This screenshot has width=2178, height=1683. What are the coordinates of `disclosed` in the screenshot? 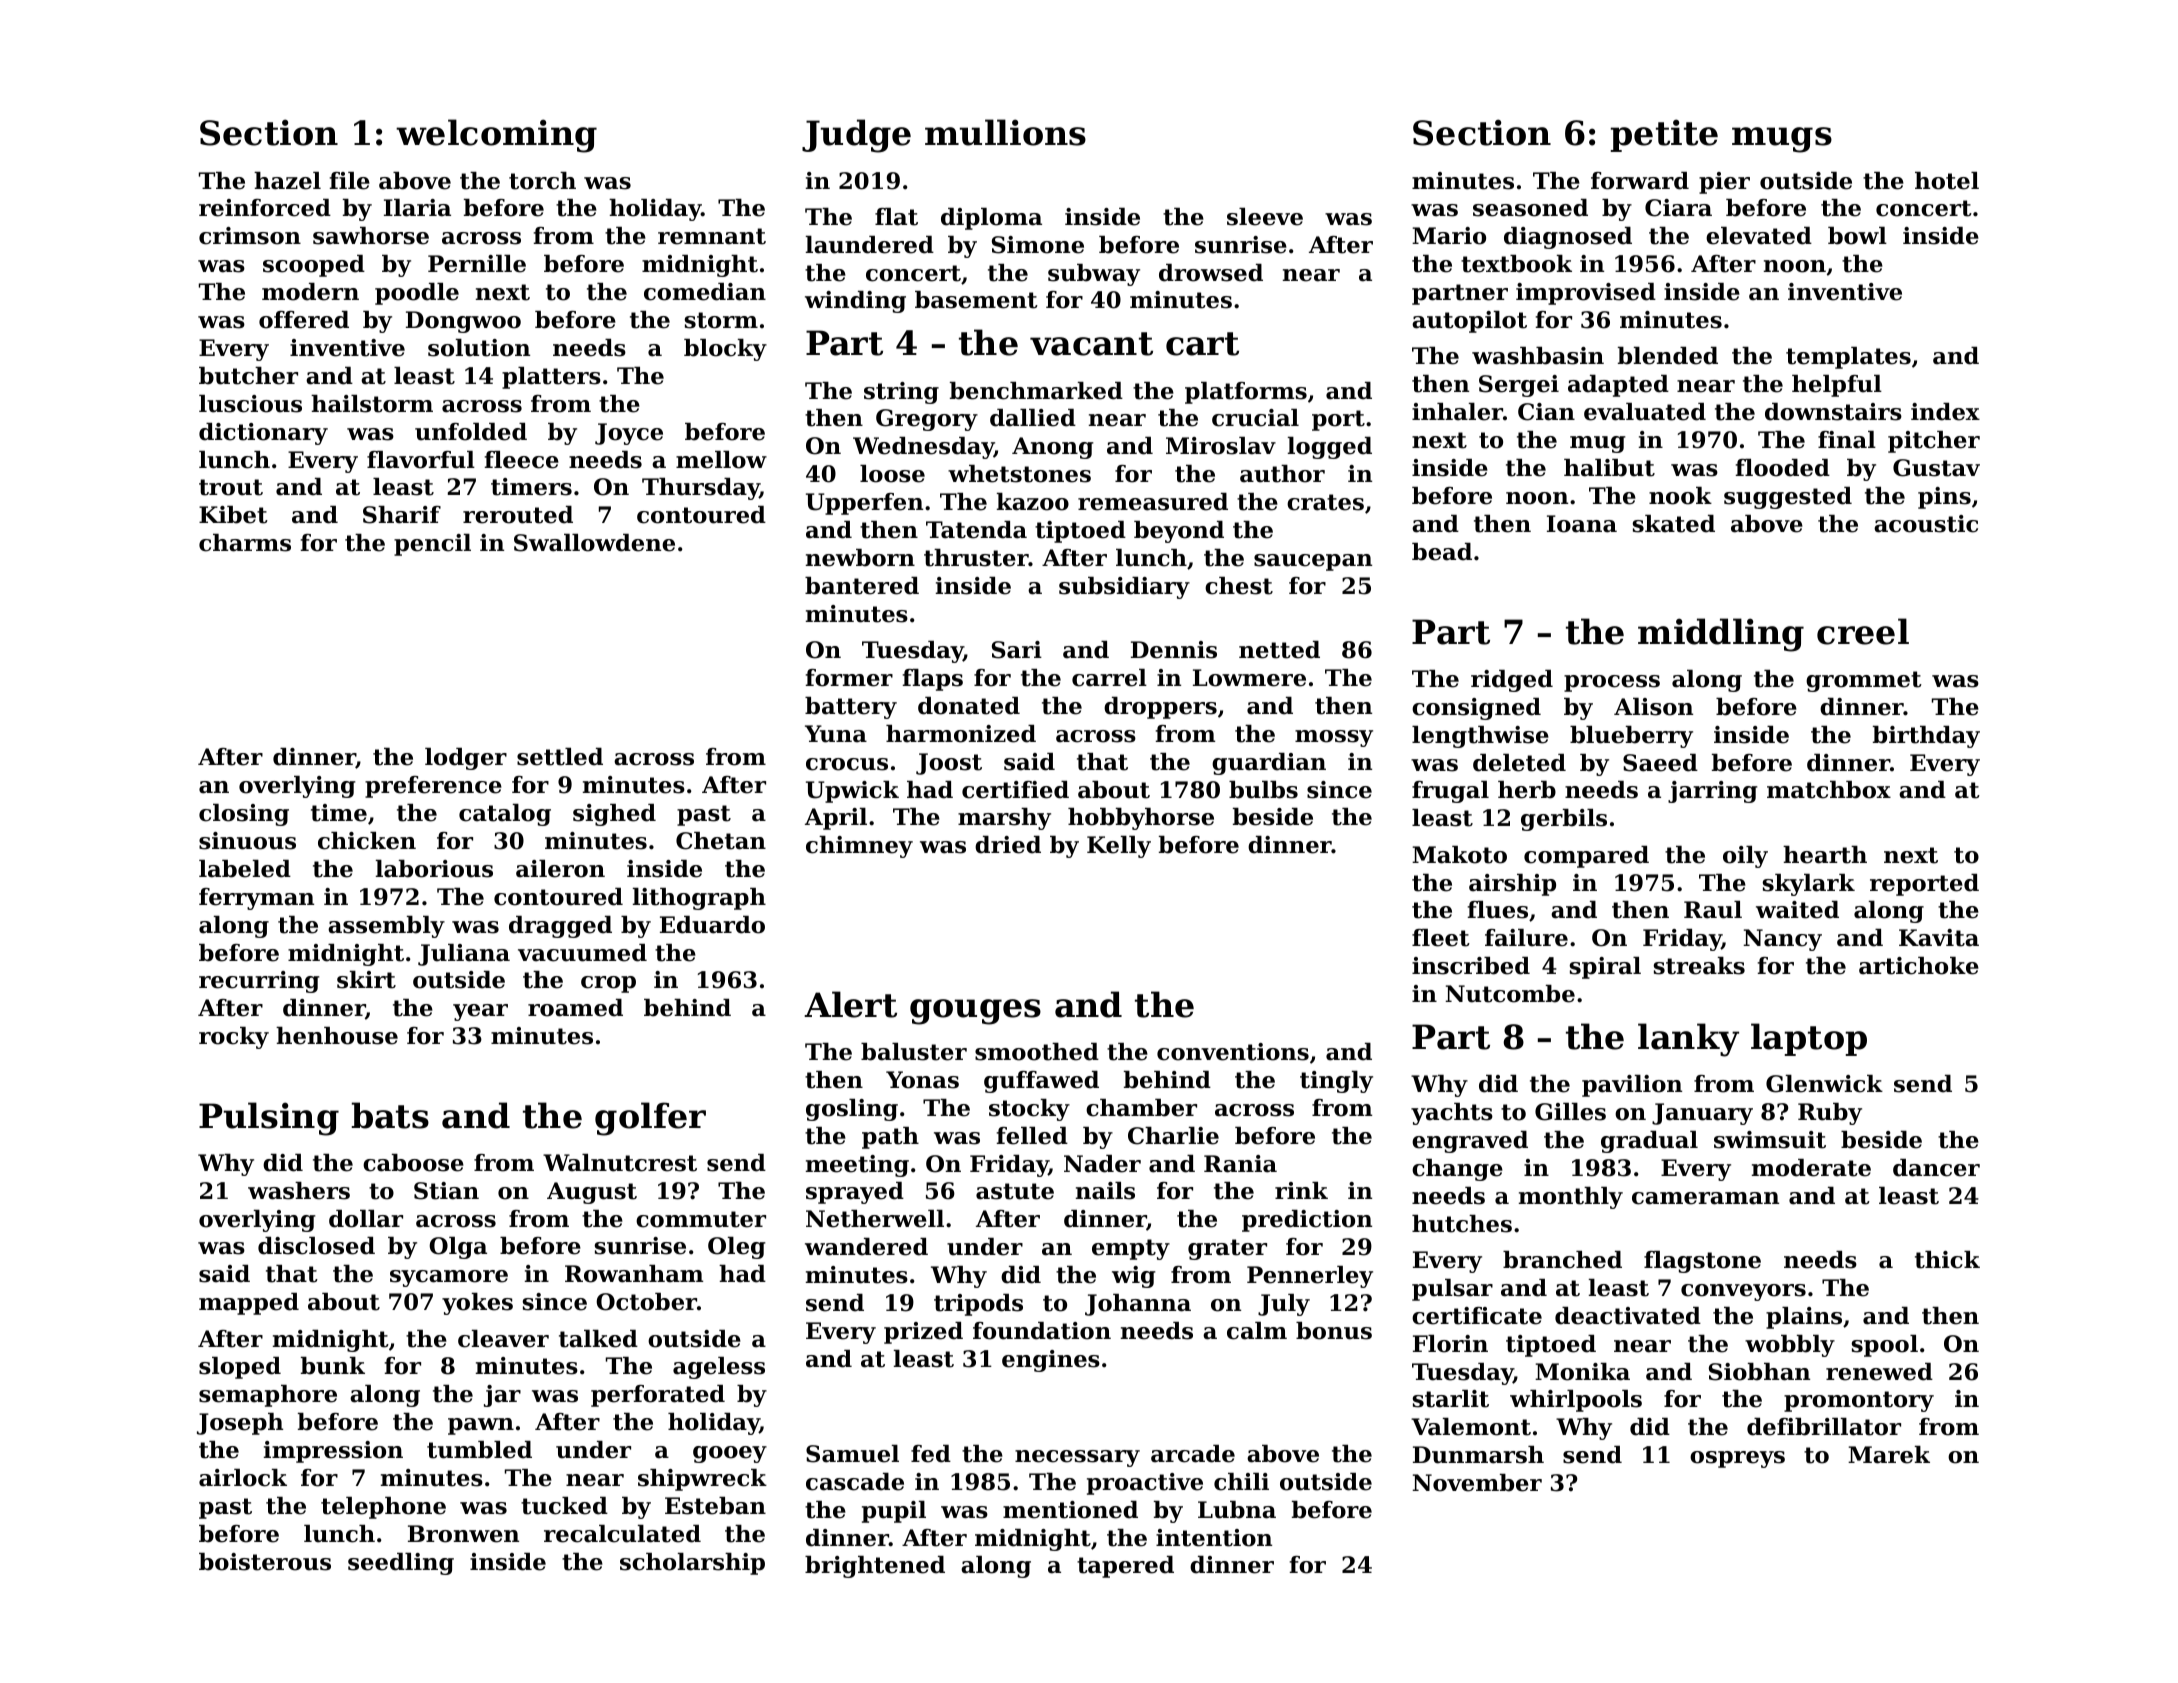 It's located at (316, 1246).
